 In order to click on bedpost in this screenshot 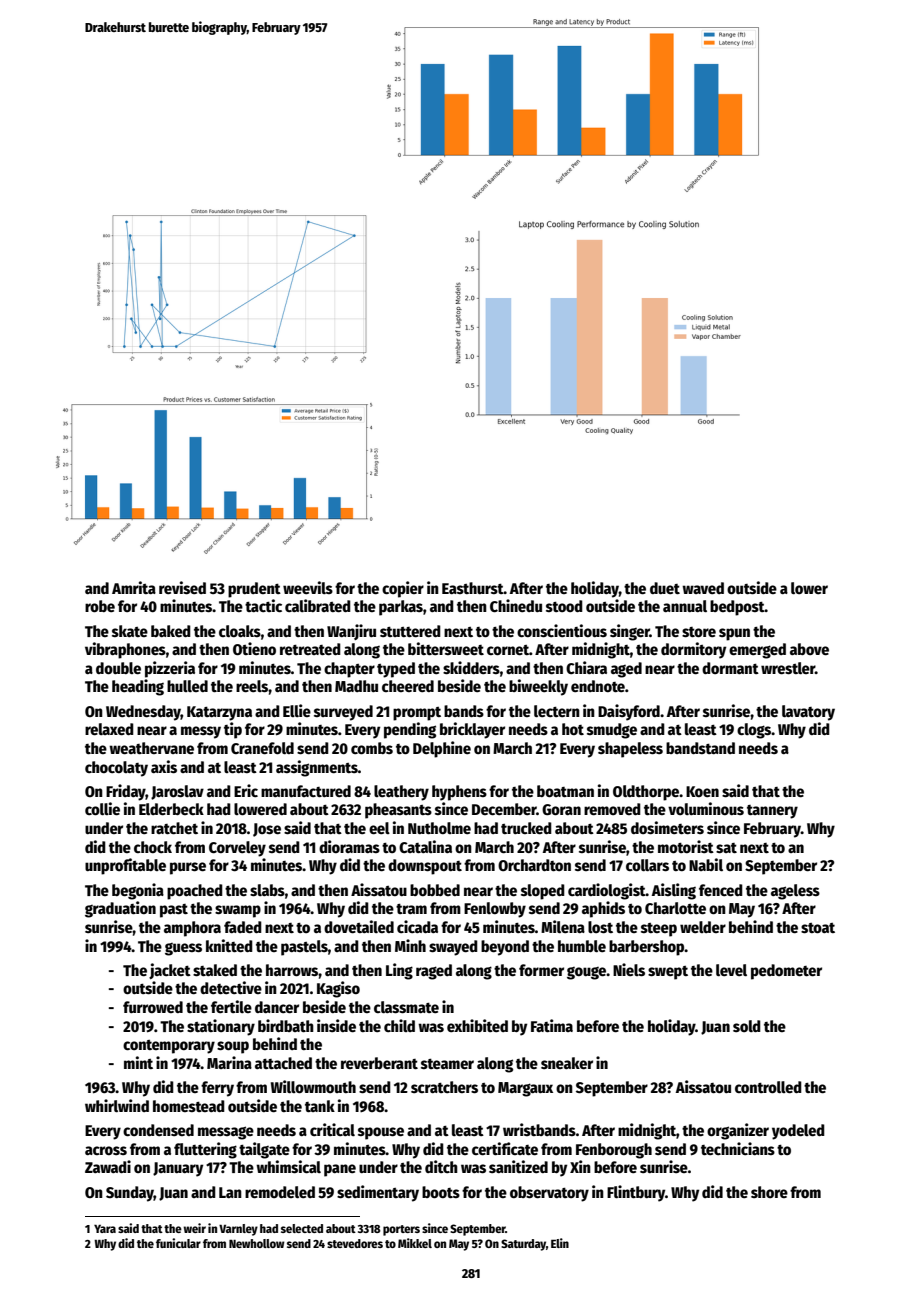, I will do `click(737, 608)`.
